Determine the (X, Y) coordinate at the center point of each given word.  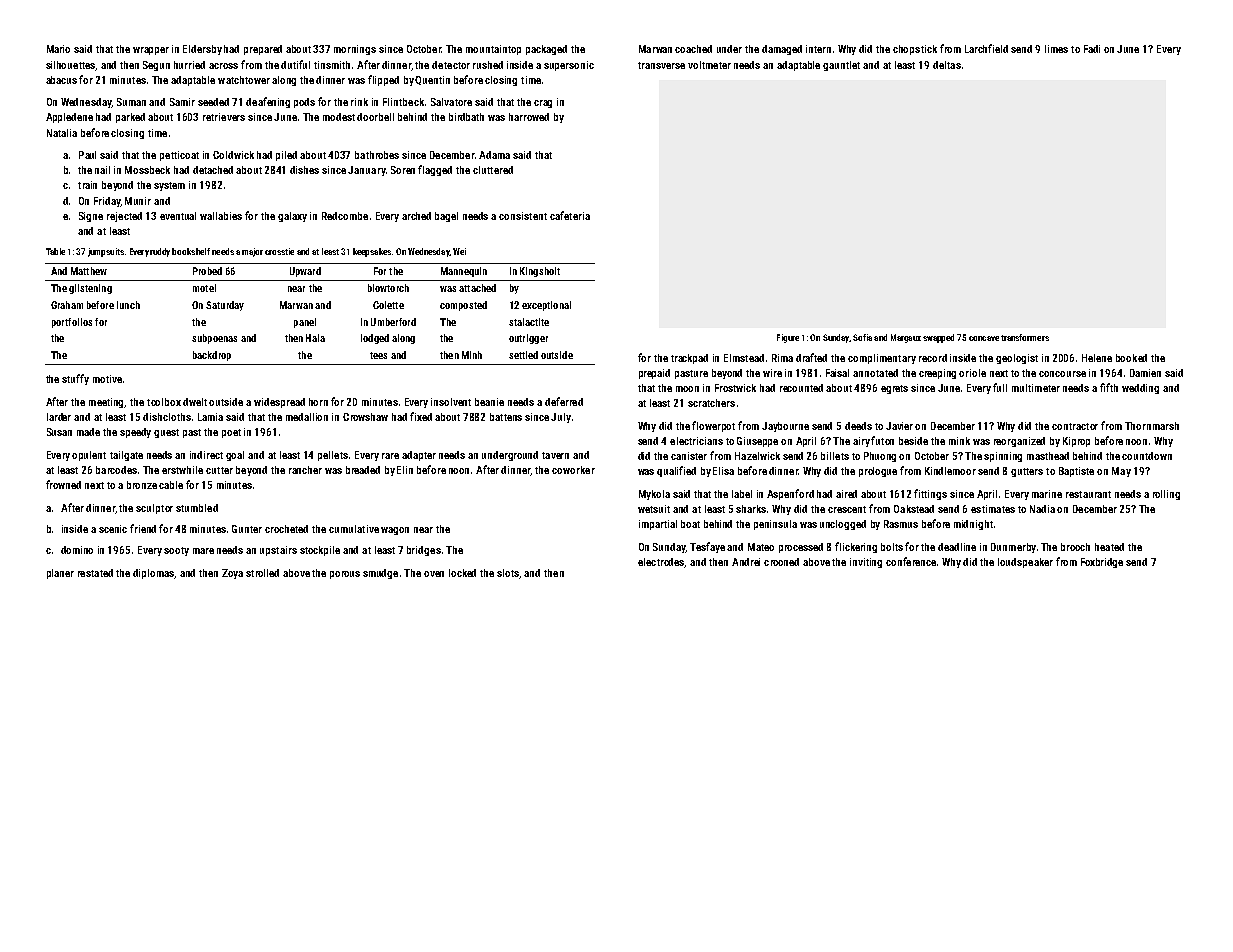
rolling (1166, 495)
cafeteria (570, 215)
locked (462, 573)
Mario (58, 49)
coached (693, 49)
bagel (446, 217)
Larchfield (986, 48)
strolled (262, 573)
